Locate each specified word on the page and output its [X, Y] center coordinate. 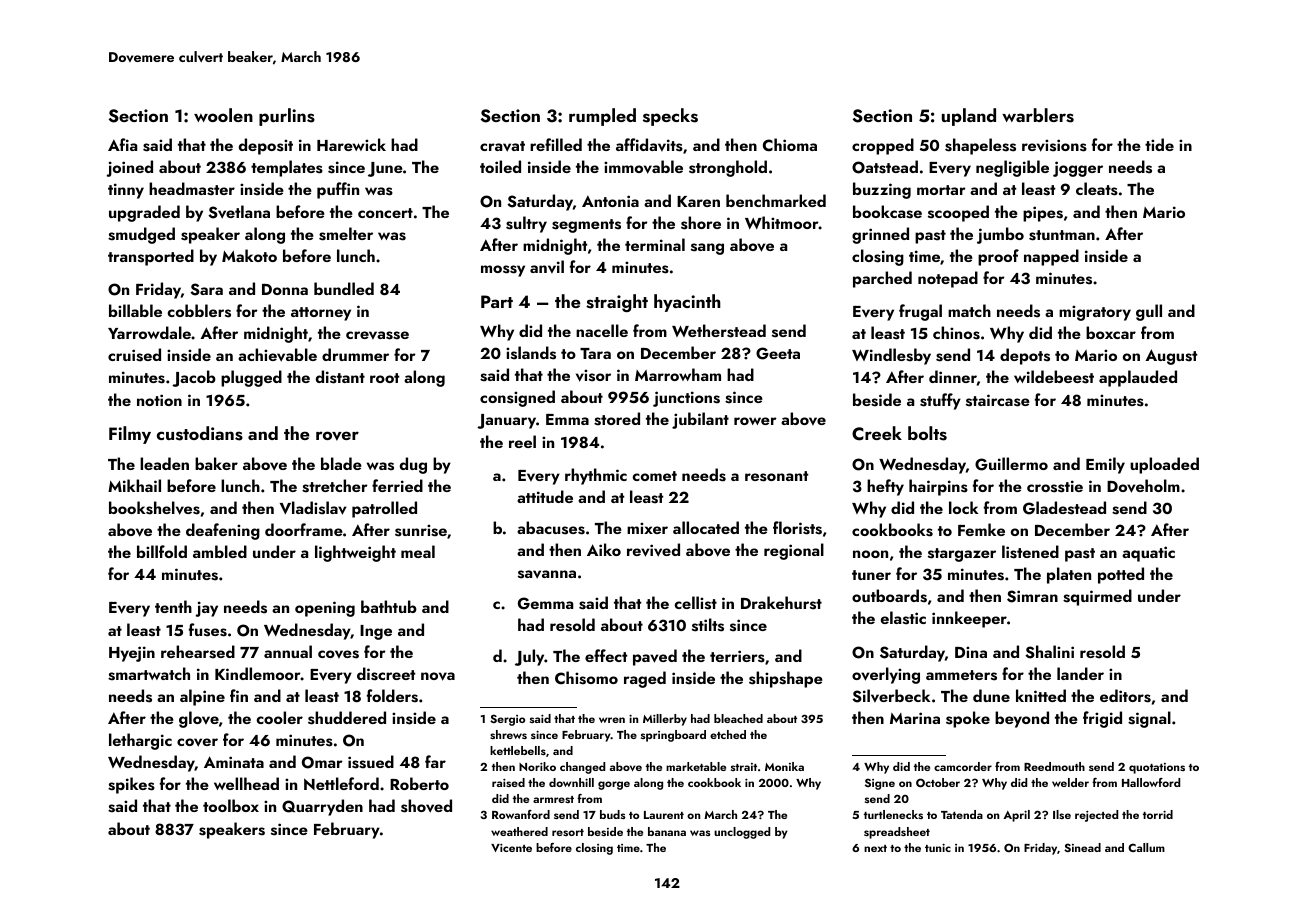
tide [1159, 144]
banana [667, 831]
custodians [200, 433]
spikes [131, 785]
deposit [266, 146]
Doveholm [1143, 486]
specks [670, 117]
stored [617, 419]
